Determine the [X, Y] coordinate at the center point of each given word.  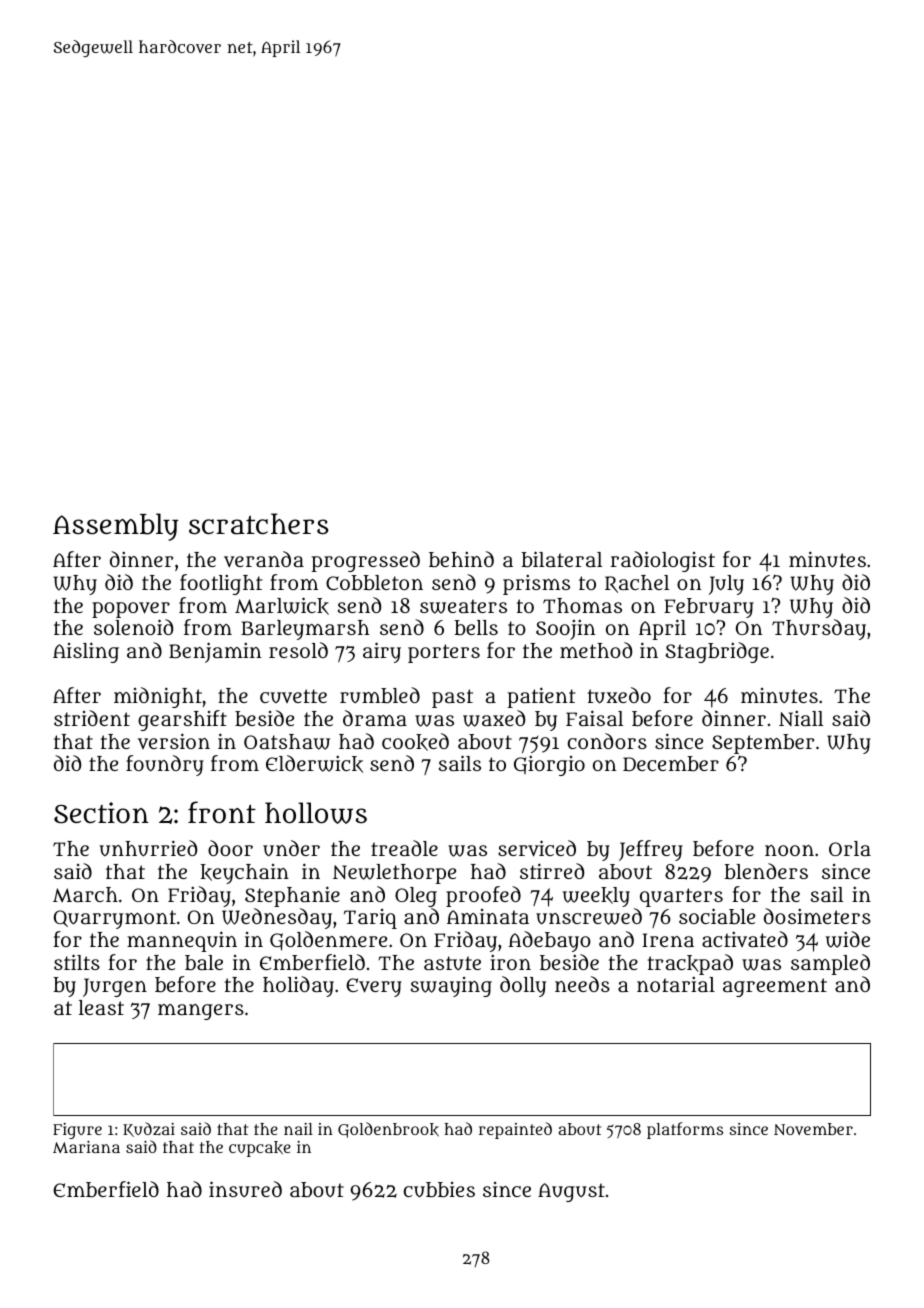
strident [92, 718]
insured [245, 1189]
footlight [221, 584]
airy [382, 652]
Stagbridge [717, 652]
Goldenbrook [388, 1130]
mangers [201, 1012]
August [571, 1192]
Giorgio [549, 765]
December [671, 763]
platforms [685, 1130]
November [813, 1129]
